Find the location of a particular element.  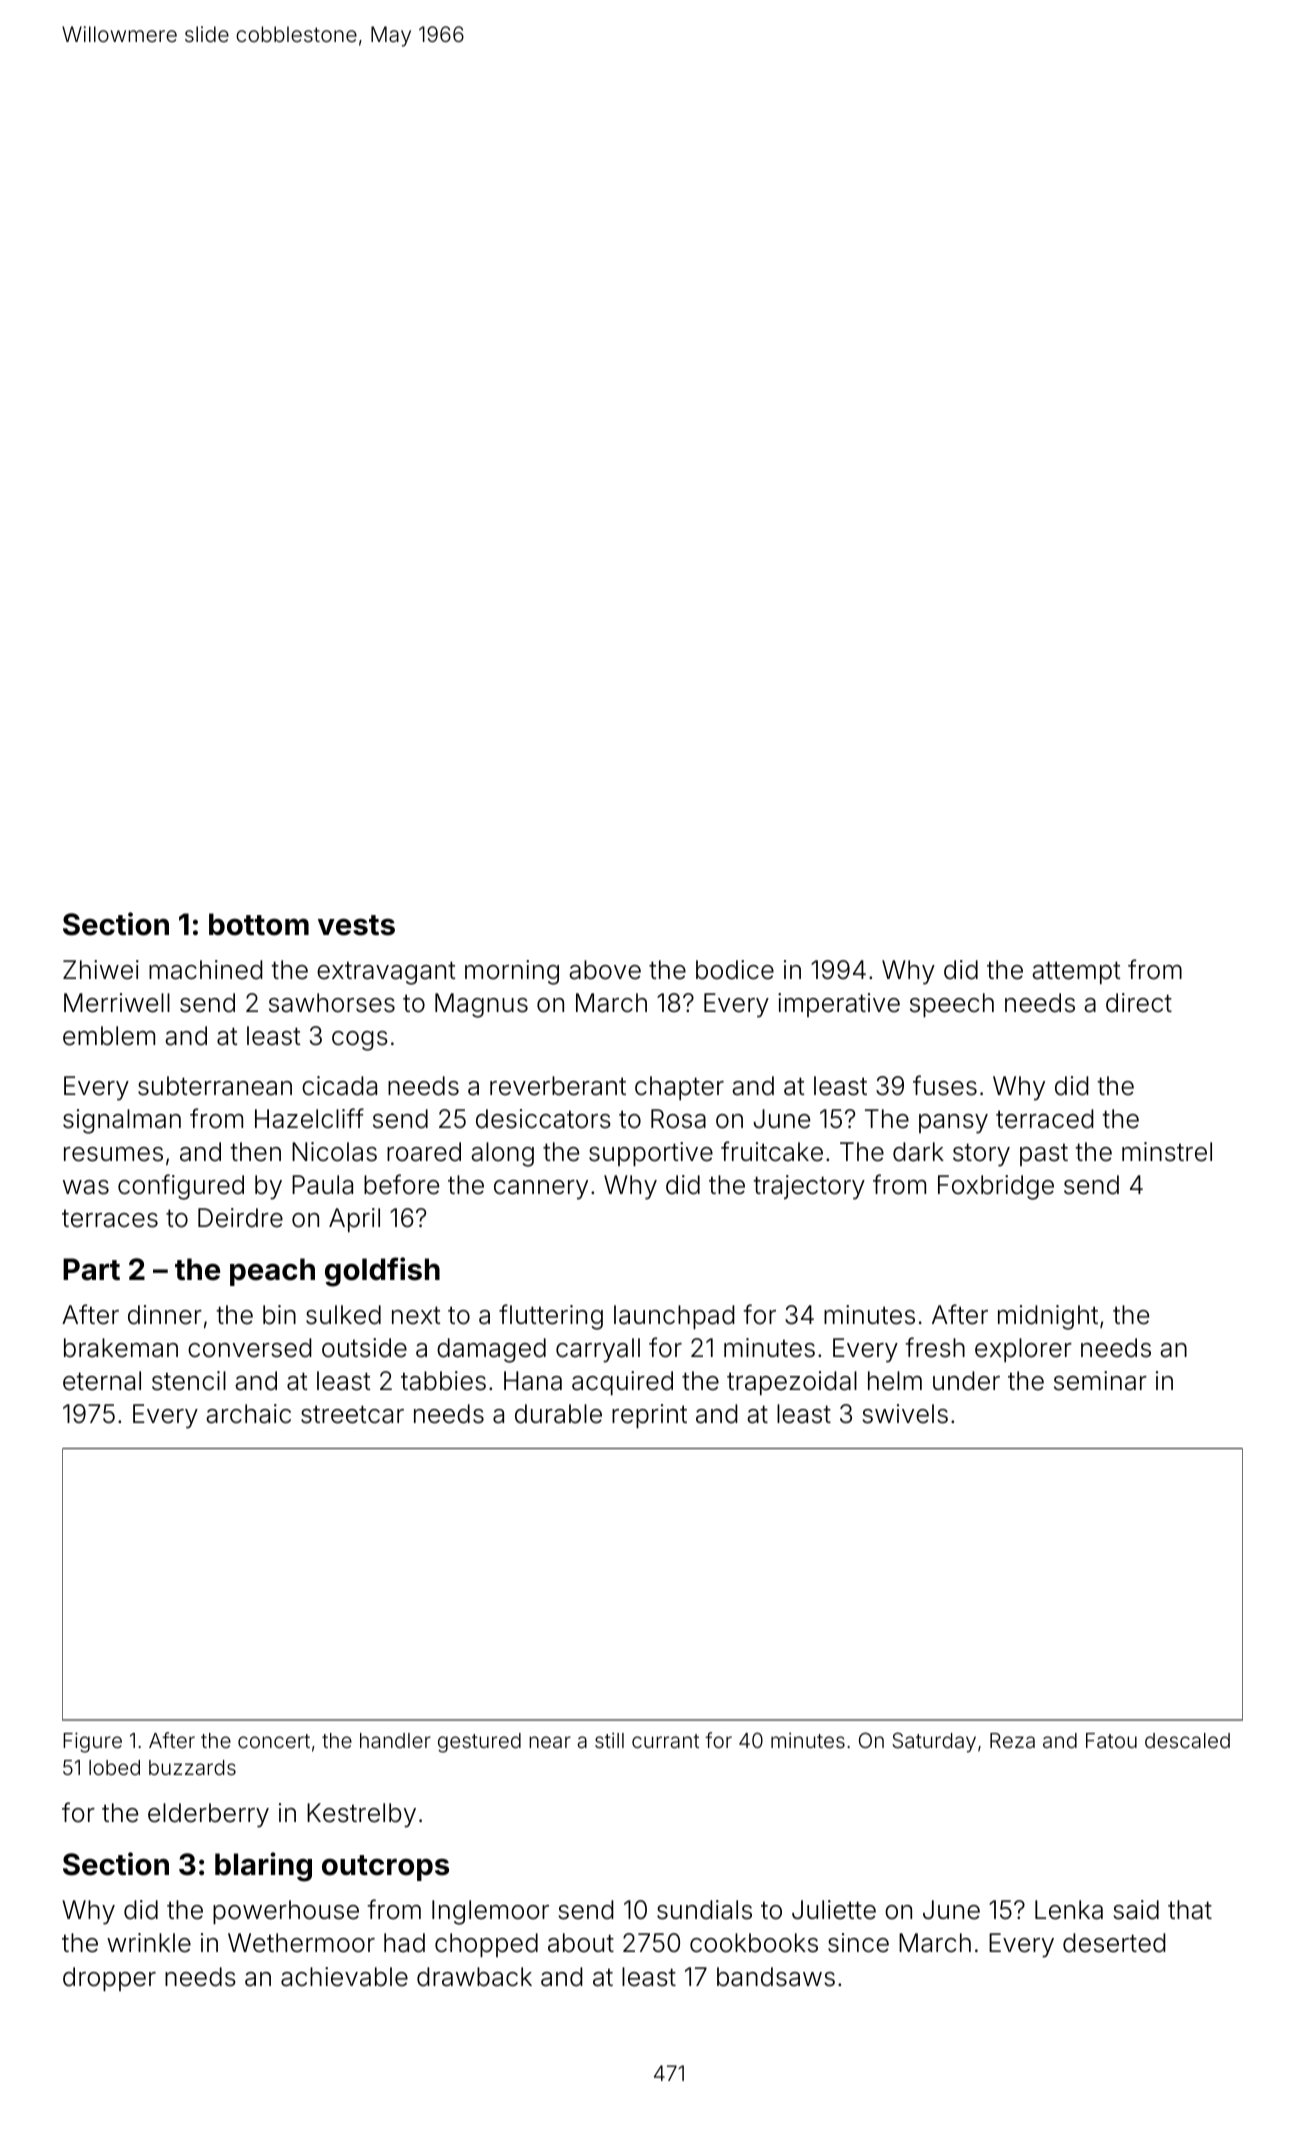

Zhiwei is located at coordinates (101, 970).
